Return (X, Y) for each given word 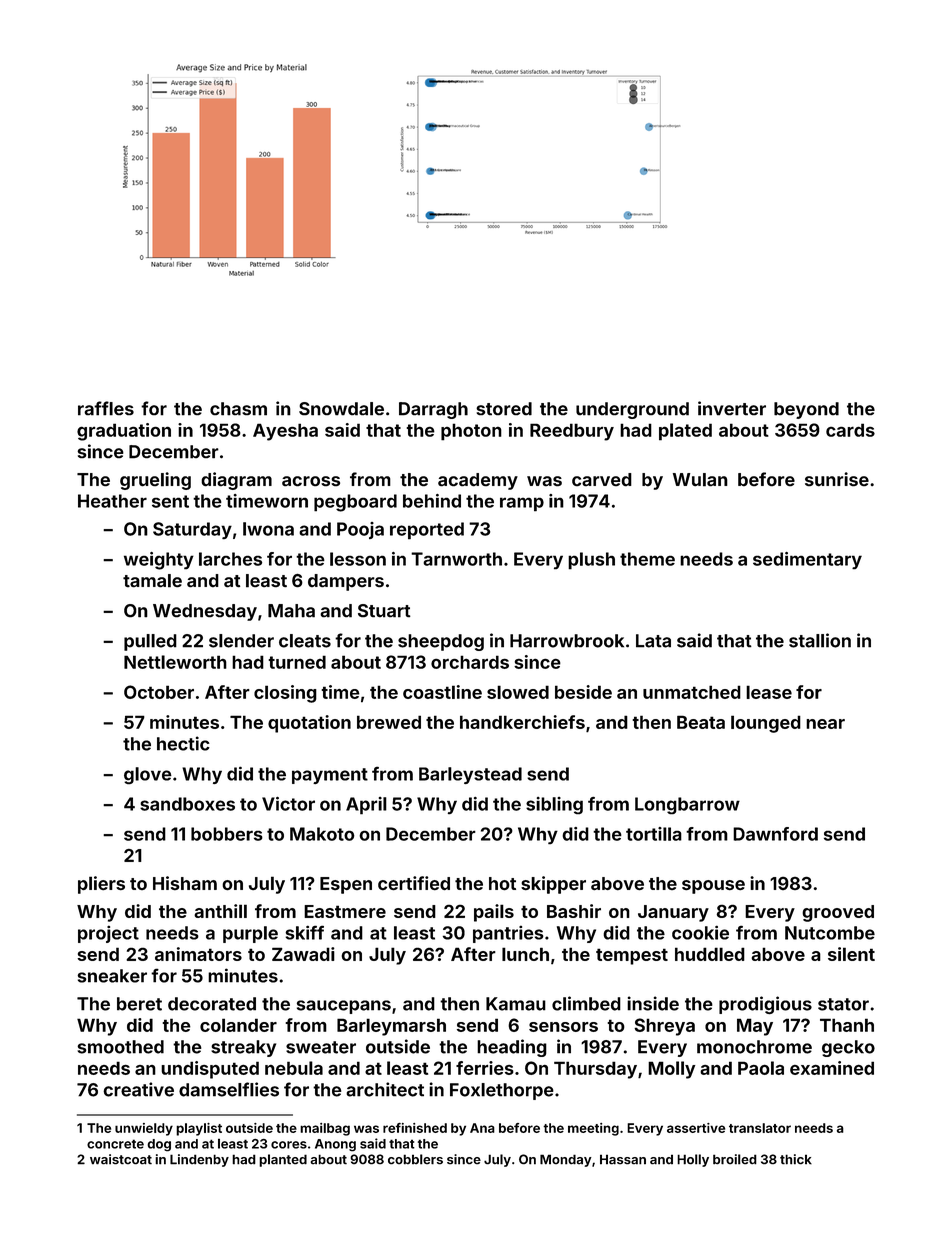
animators (198, 954)
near (825, 724)
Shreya (664, 1027)
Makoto (322, 834)
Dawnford (775, 834)
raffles (106, 408)
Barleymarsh (391, 1027)
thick (796, 1159)
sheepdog (441, 642)
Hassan (623, 1160)
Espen (346, 885)
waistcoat (121, 1159)
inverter (732, 408)
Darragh (433, 410)
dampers (346, 582)
